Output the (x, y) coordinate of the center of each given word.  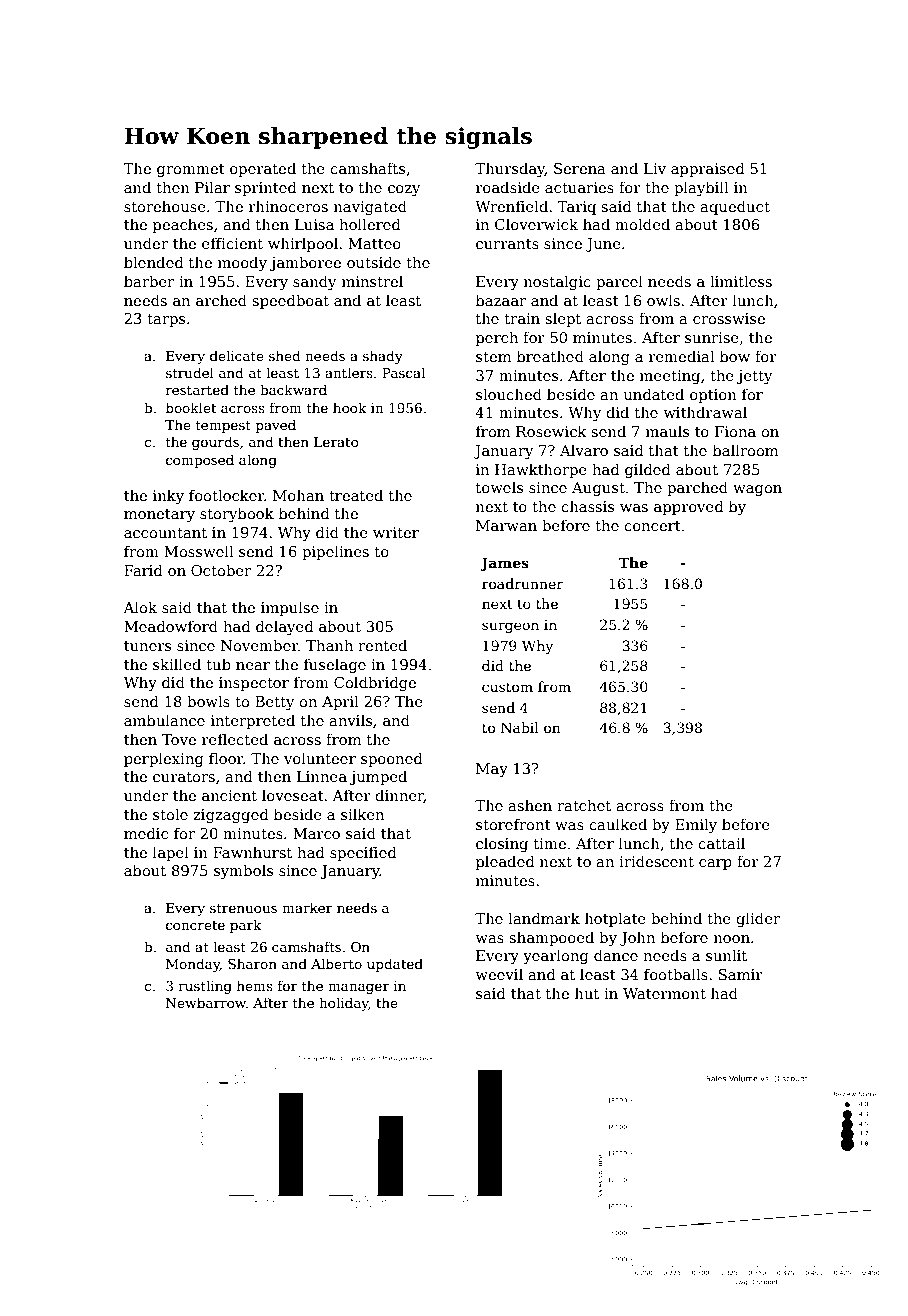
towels (499, 487)
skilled (177, 664)
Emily (696, 825)
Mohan (298, 495)
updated (395, 965)
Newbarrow (206, 1002)
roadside (508, 187)
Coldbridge (375, 683)
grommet (191, 170)
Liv (655, 168)
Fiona (735, 431)
